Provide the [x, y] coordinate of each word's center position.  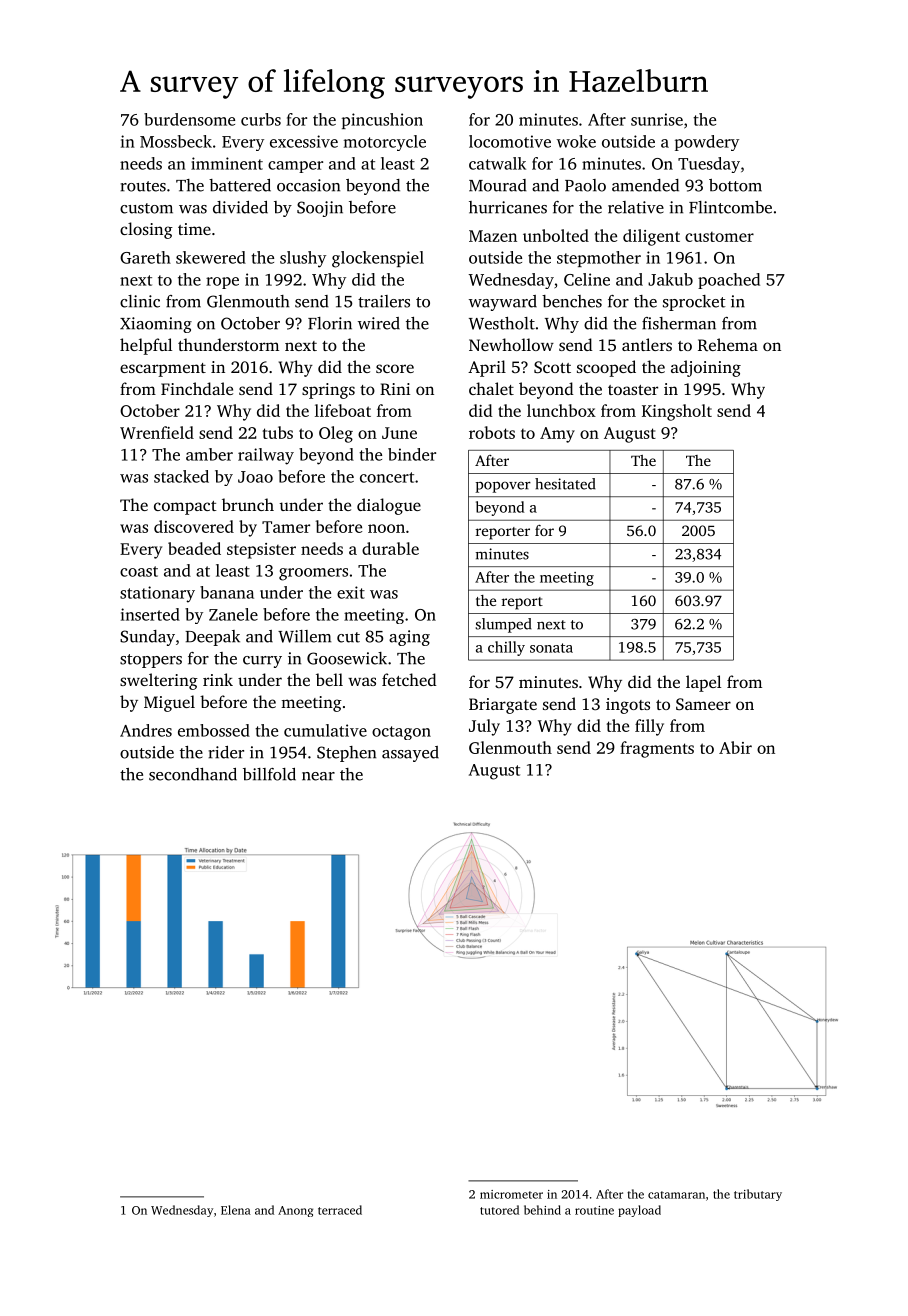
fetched [409, 679]
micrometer [511, 1194]
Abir [735, 747]
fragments [657, 749]
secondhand [193, 774]
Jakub [670, 279]
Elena [236, 1210]
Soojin [320, 209]
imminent [227, 163]
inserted [150, 614]
